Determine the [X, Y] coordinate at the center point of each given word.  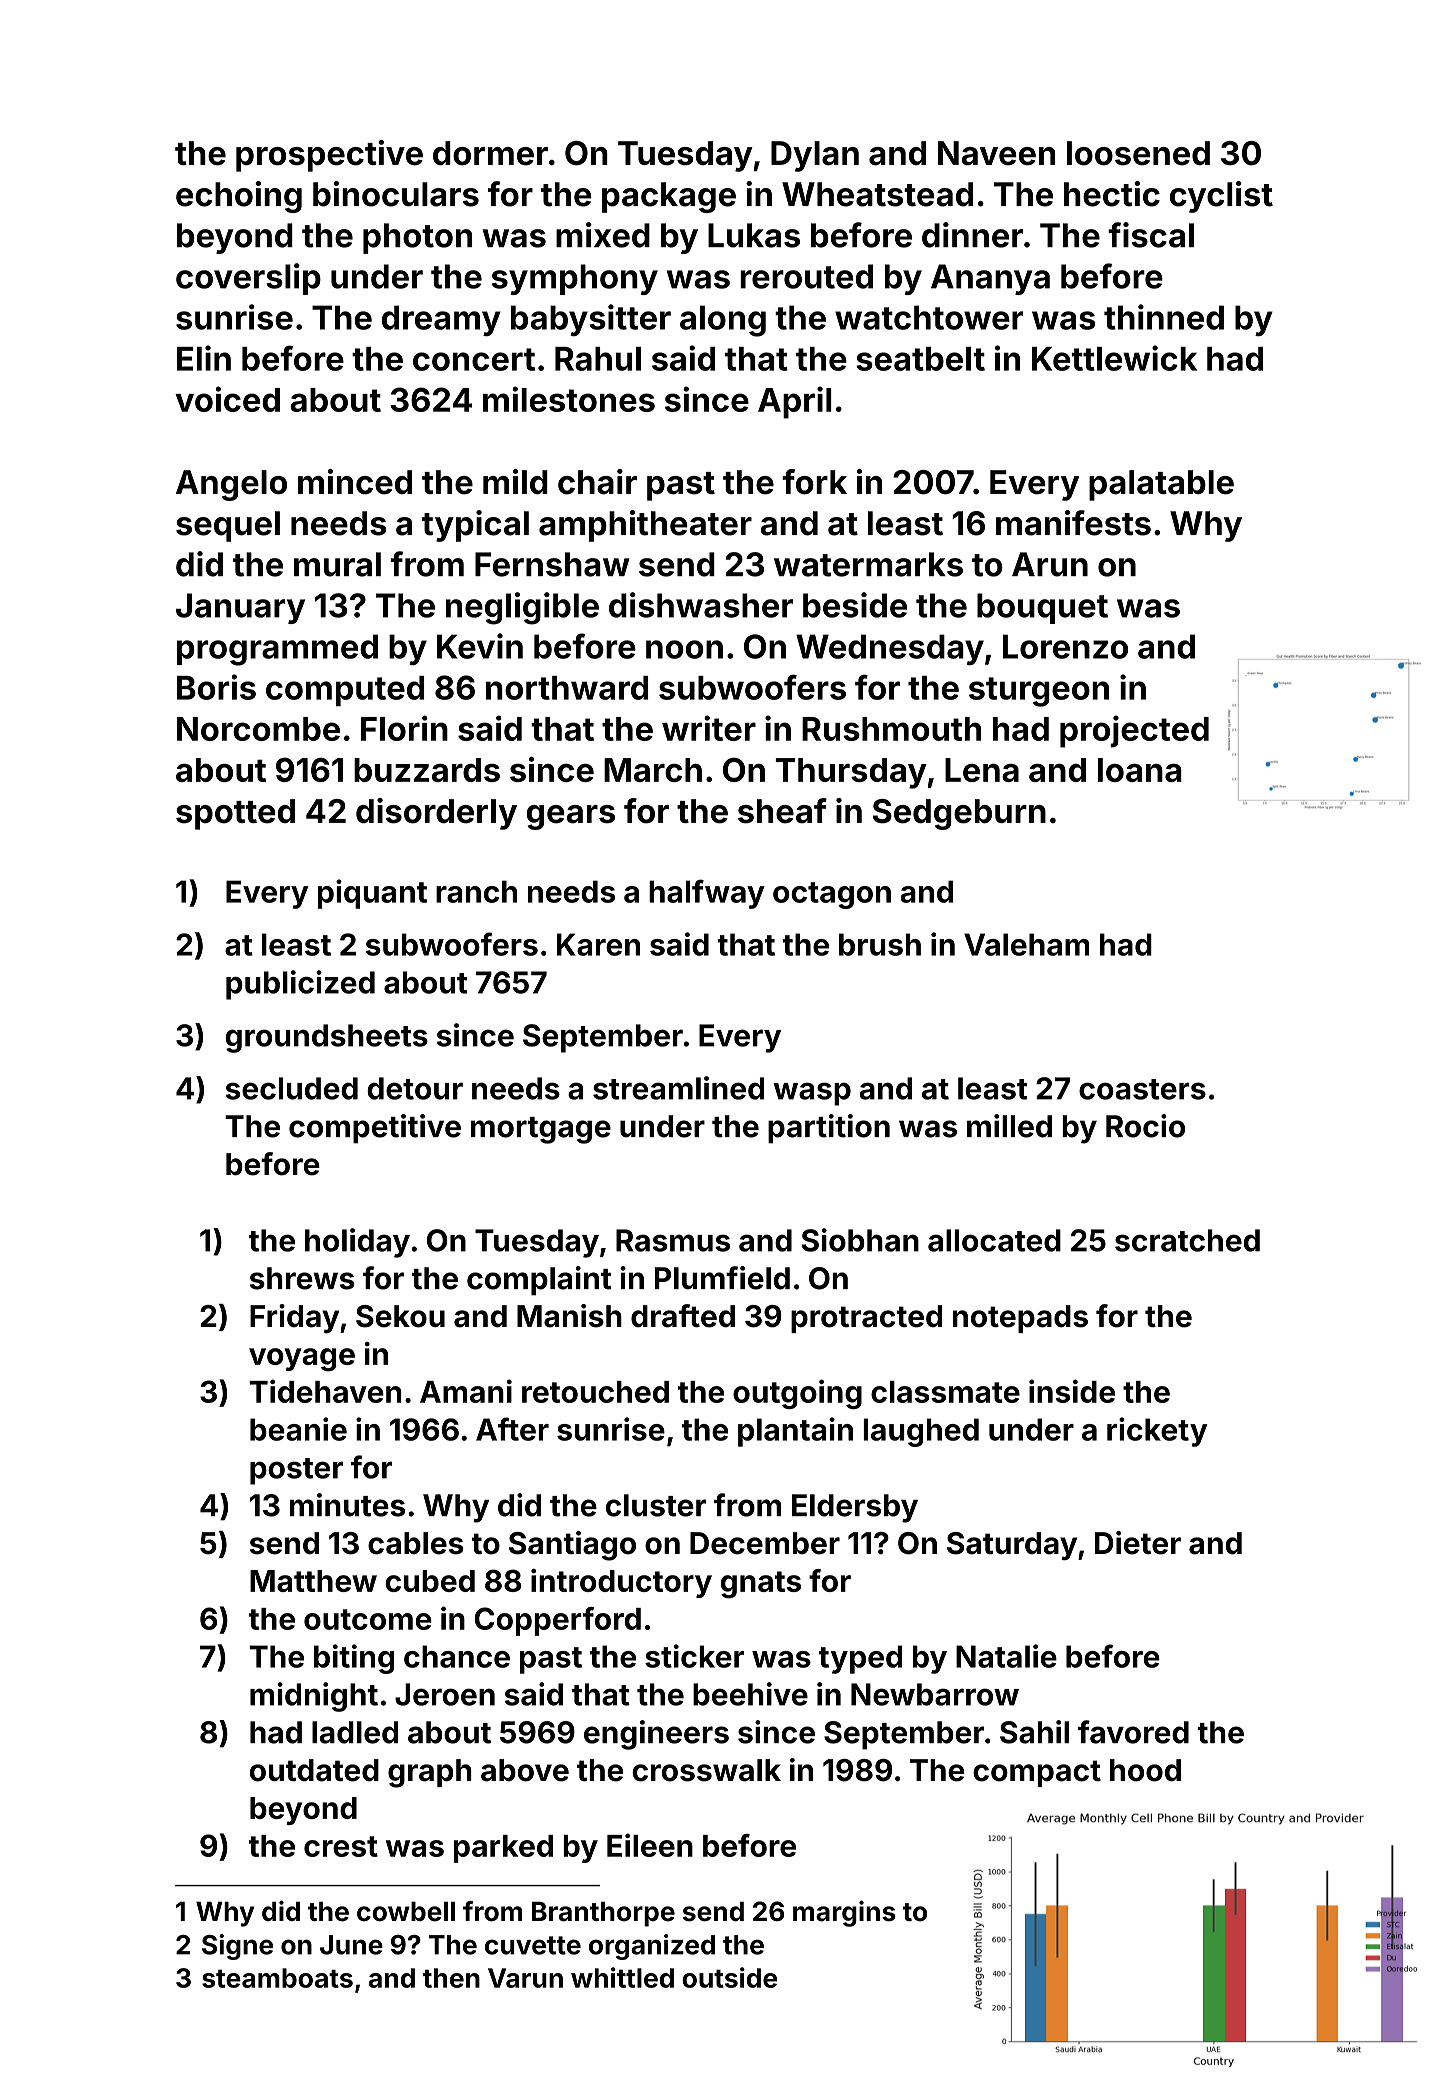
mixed [603, 235]
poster [296, 1471]
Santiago [572, 1546]
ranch [476, 891]
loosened [1138, 153]
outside [729, 1977]
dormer [490, 153]
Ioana [1140, 770]
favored [1133, 1732]
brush [880, 944]
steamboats [277, 1978]
